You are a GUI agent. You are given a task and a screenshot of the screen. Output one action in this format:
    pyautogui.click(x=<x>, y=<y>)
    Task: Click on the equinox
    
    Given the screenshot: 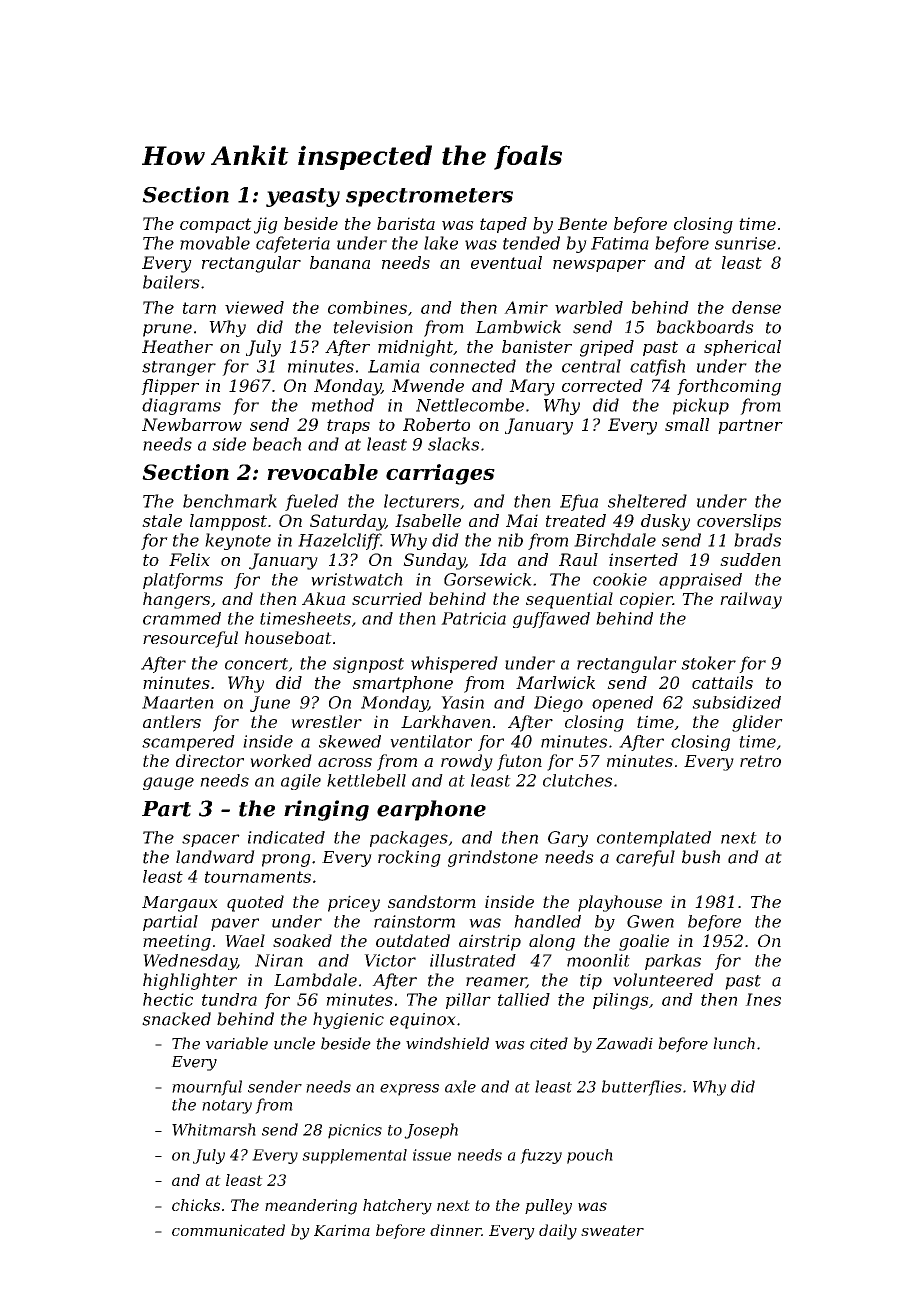 What is the action you would take?
    pyautogui.click(x=423, y=1021)
